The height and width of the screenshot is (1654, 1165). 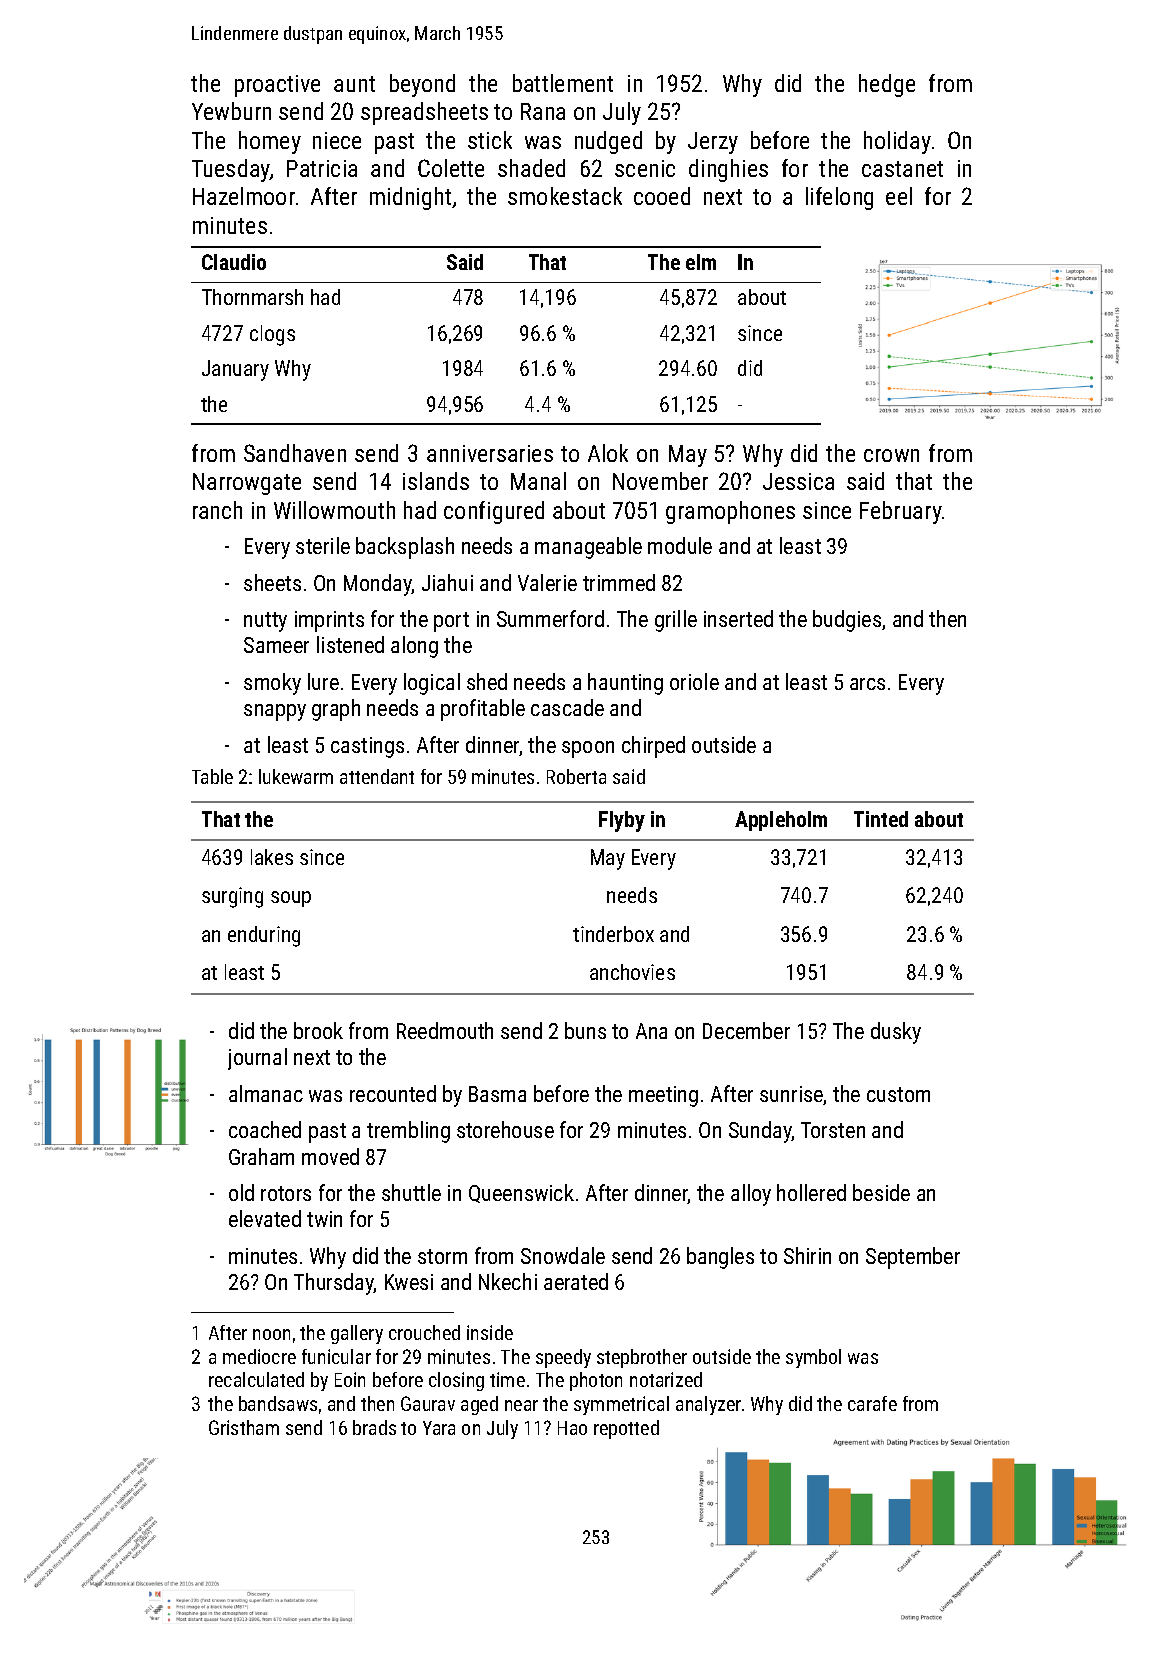 What do you see at coordinates (626, 1429) in the screenshot?
I see `repotted` at bounding box center [626, 1429].
